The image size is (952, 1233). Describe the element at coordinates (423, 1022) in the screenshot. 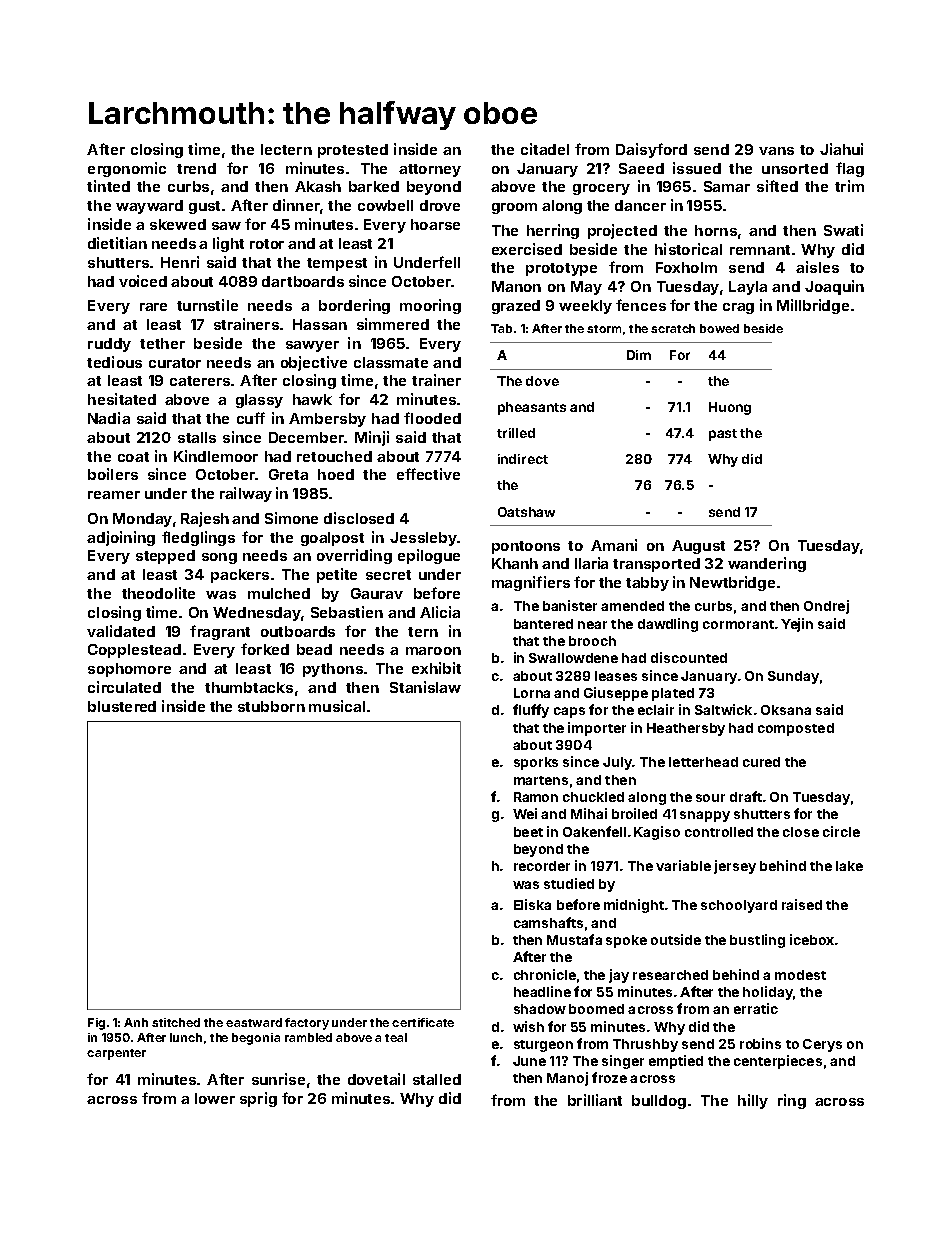

I see `certificate` at that location.
